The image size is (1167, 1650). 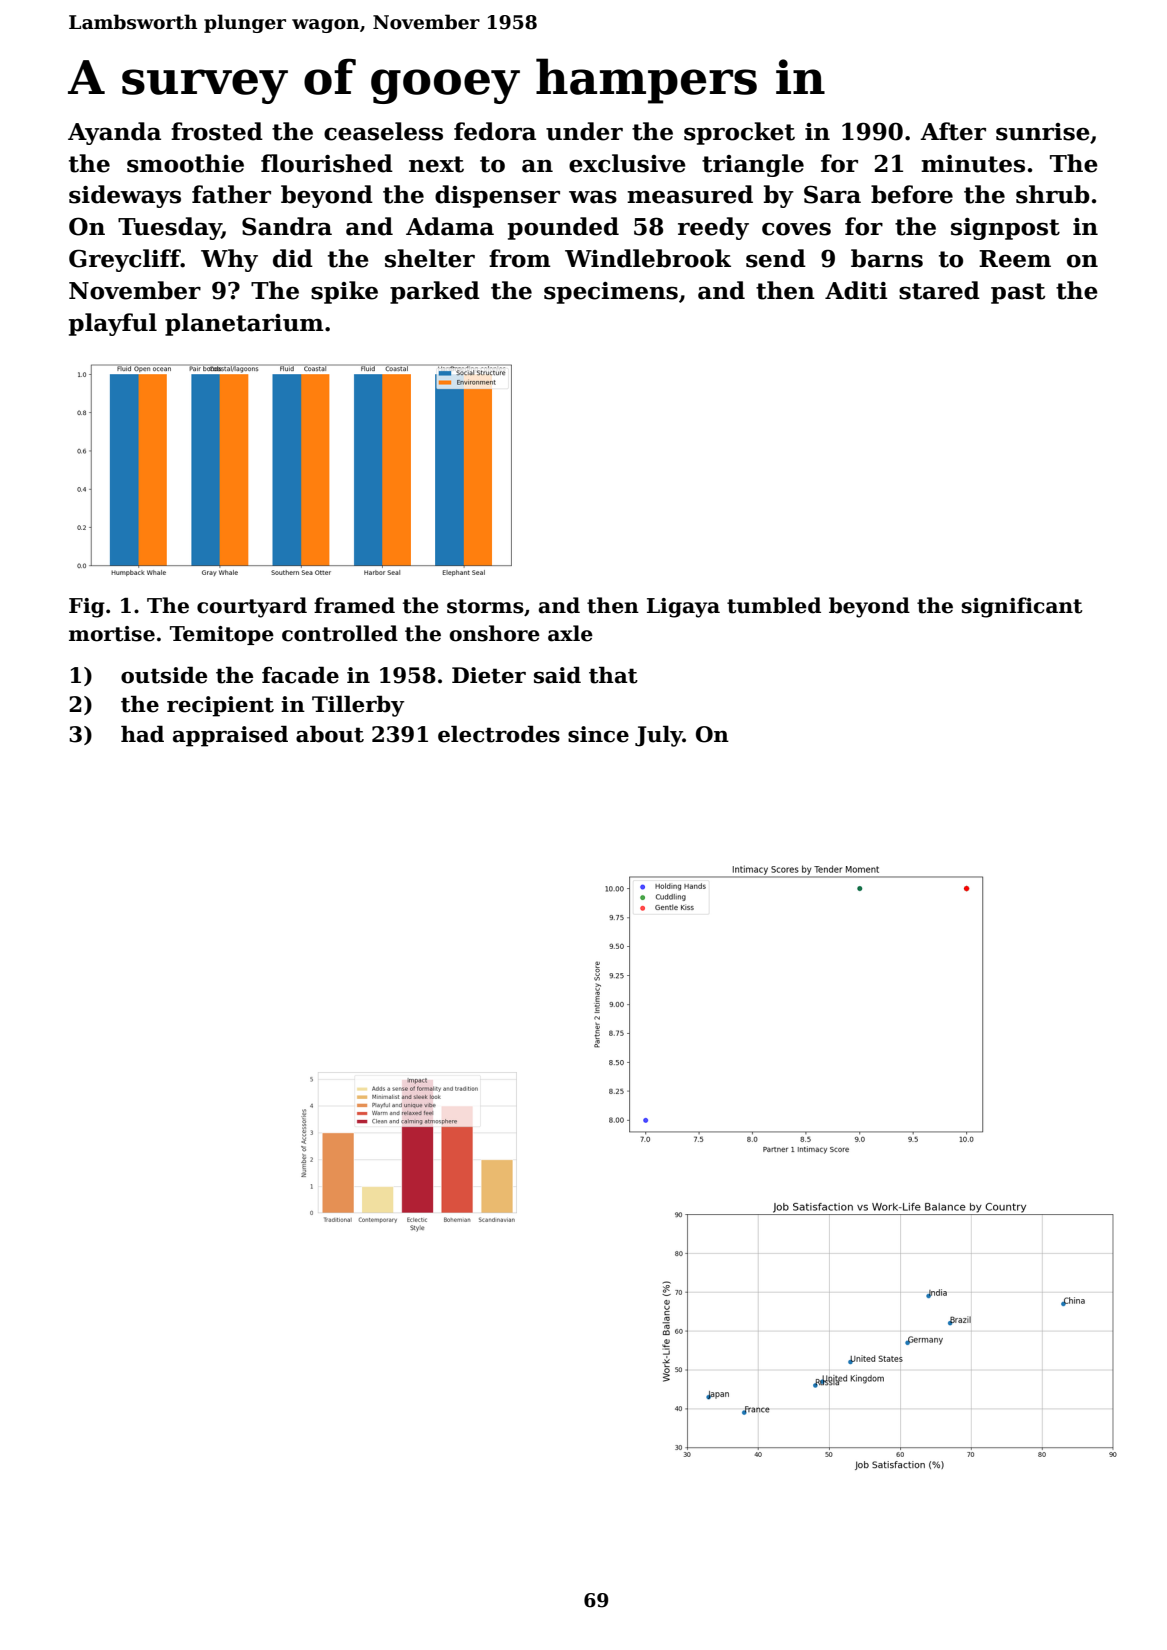 I want to click on courtyard, so click(x=252, y=607).
